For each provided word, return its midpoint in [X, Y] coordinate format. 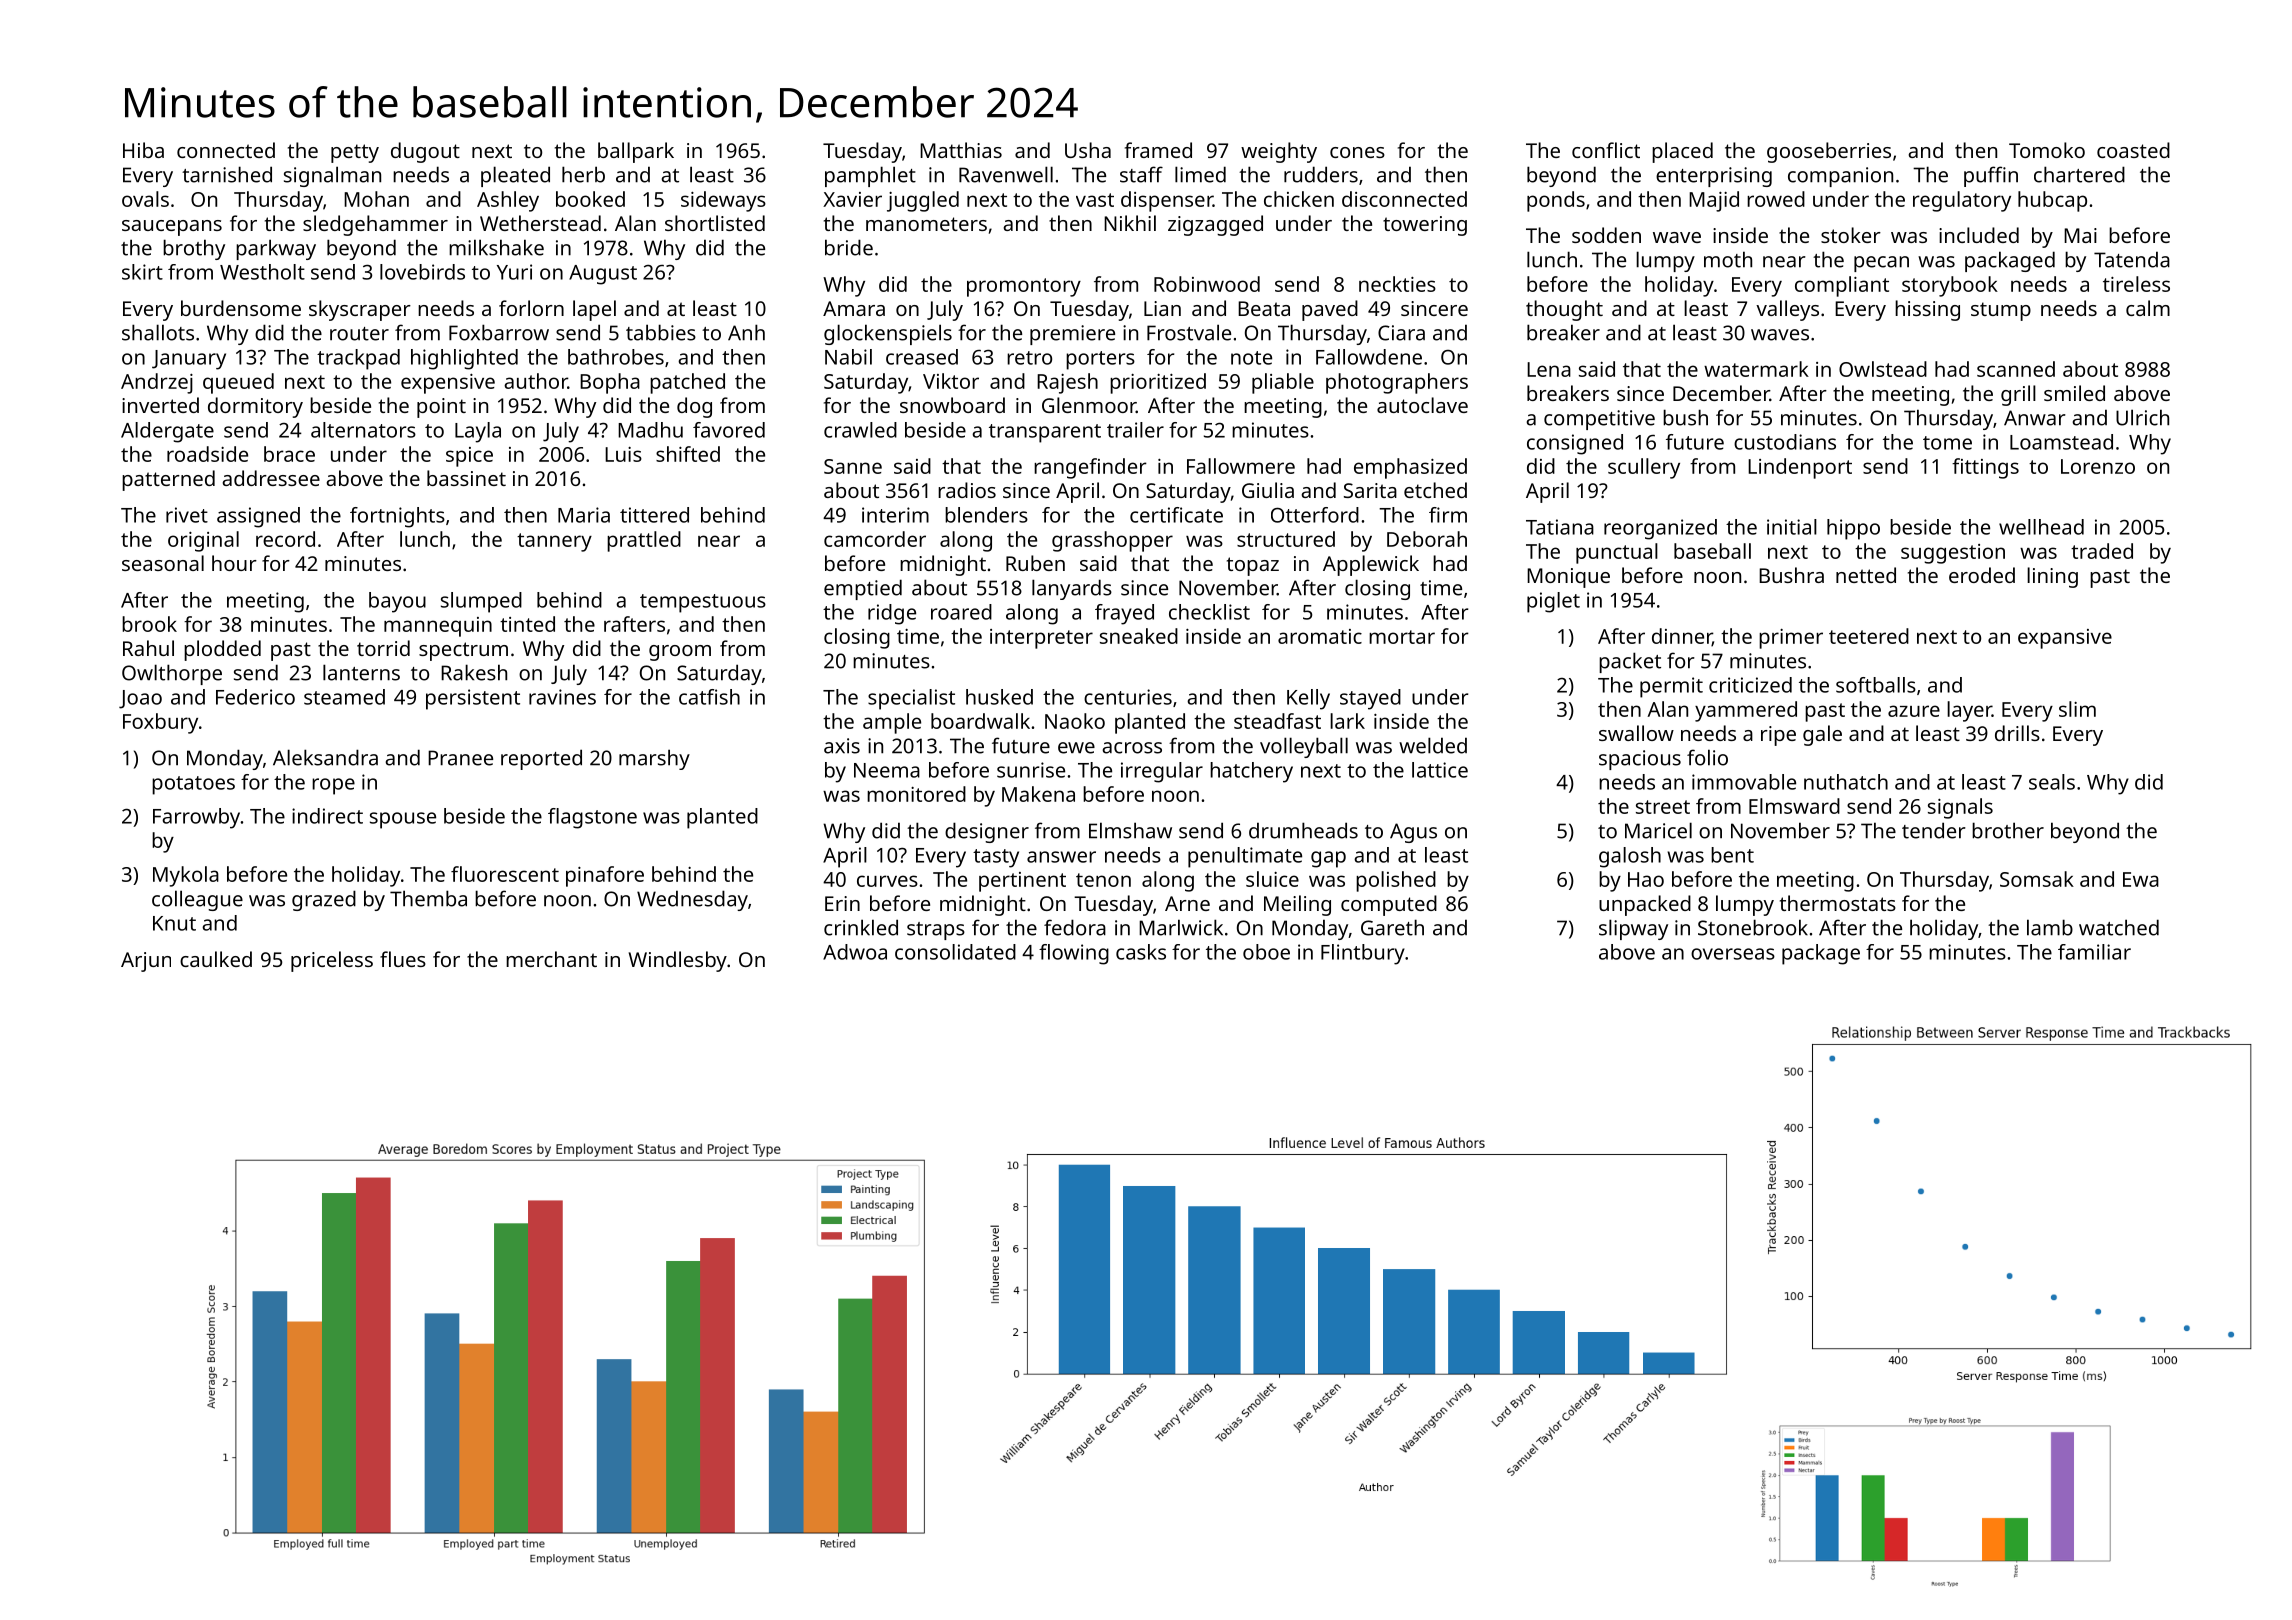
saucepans [172, 228]
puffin [1991, 176]
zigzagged [1215, 225]
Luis [623, 454]
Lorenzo [2098, 466]
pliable [1283, 383]
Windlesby [678, 961]
